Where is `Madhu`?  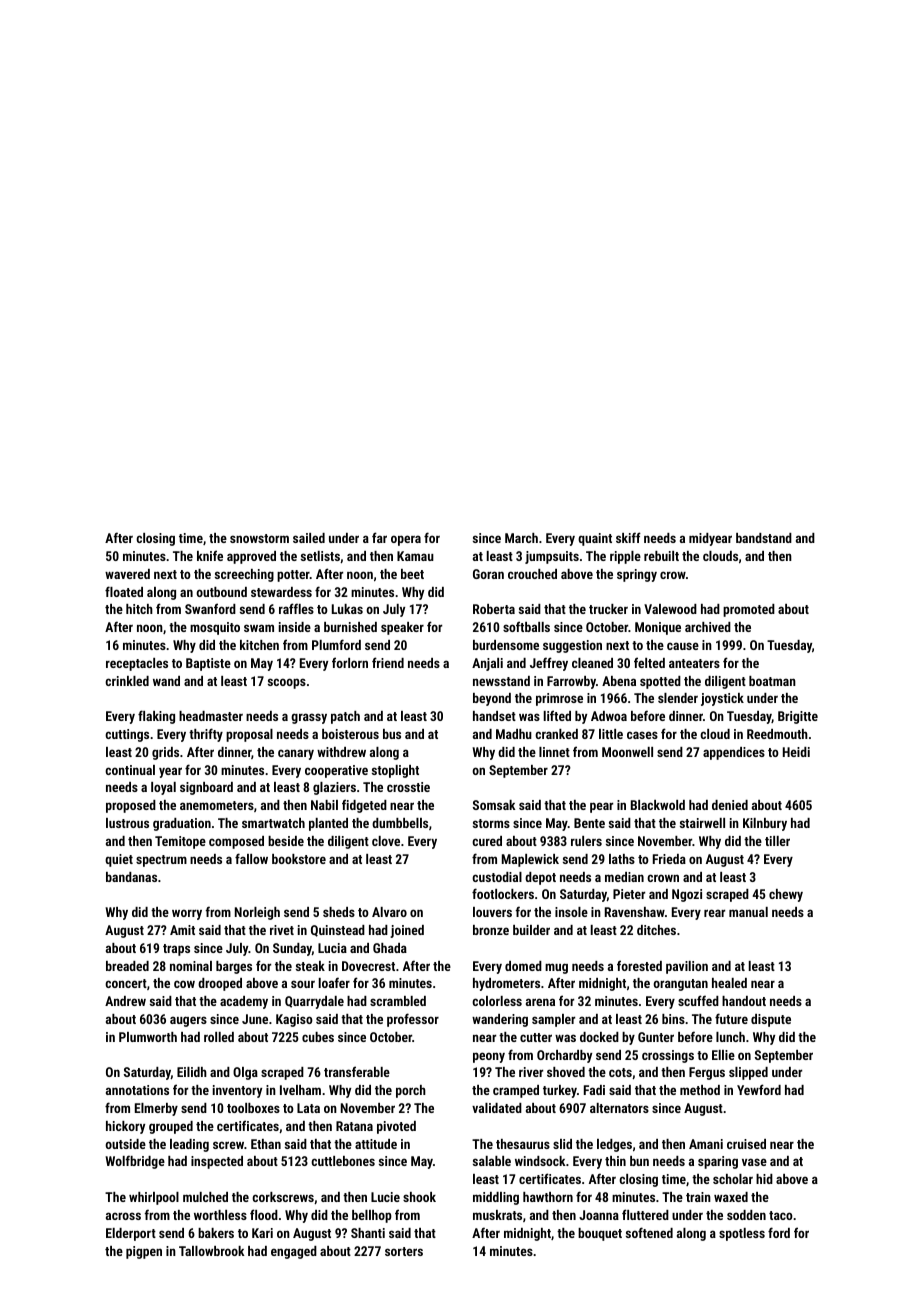
Madhu is located at coordinates (514, 734).
